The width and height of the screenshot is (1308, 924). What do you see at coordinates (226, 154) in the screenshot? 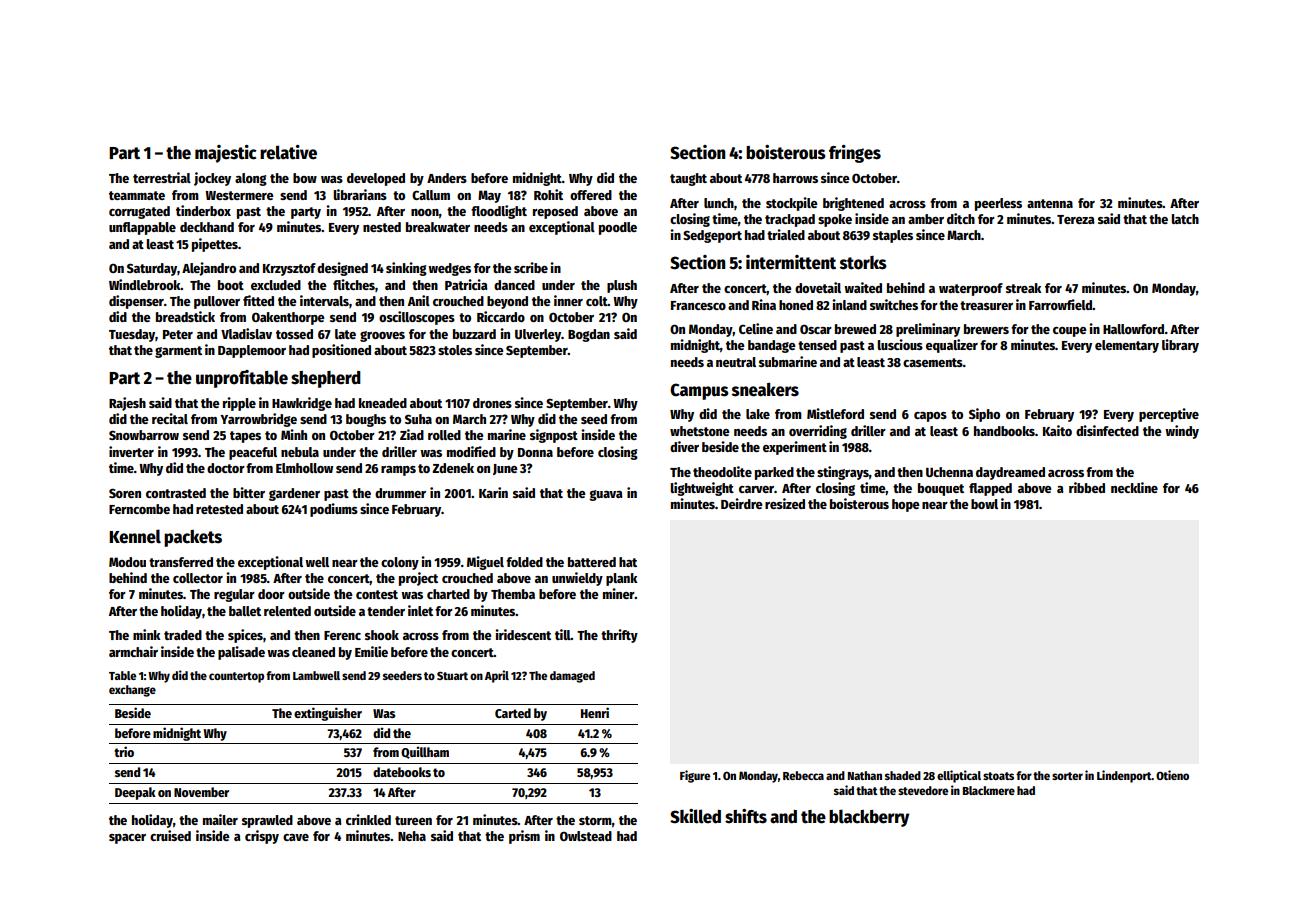
I see `majestic` at bounding box center [226, 154].
